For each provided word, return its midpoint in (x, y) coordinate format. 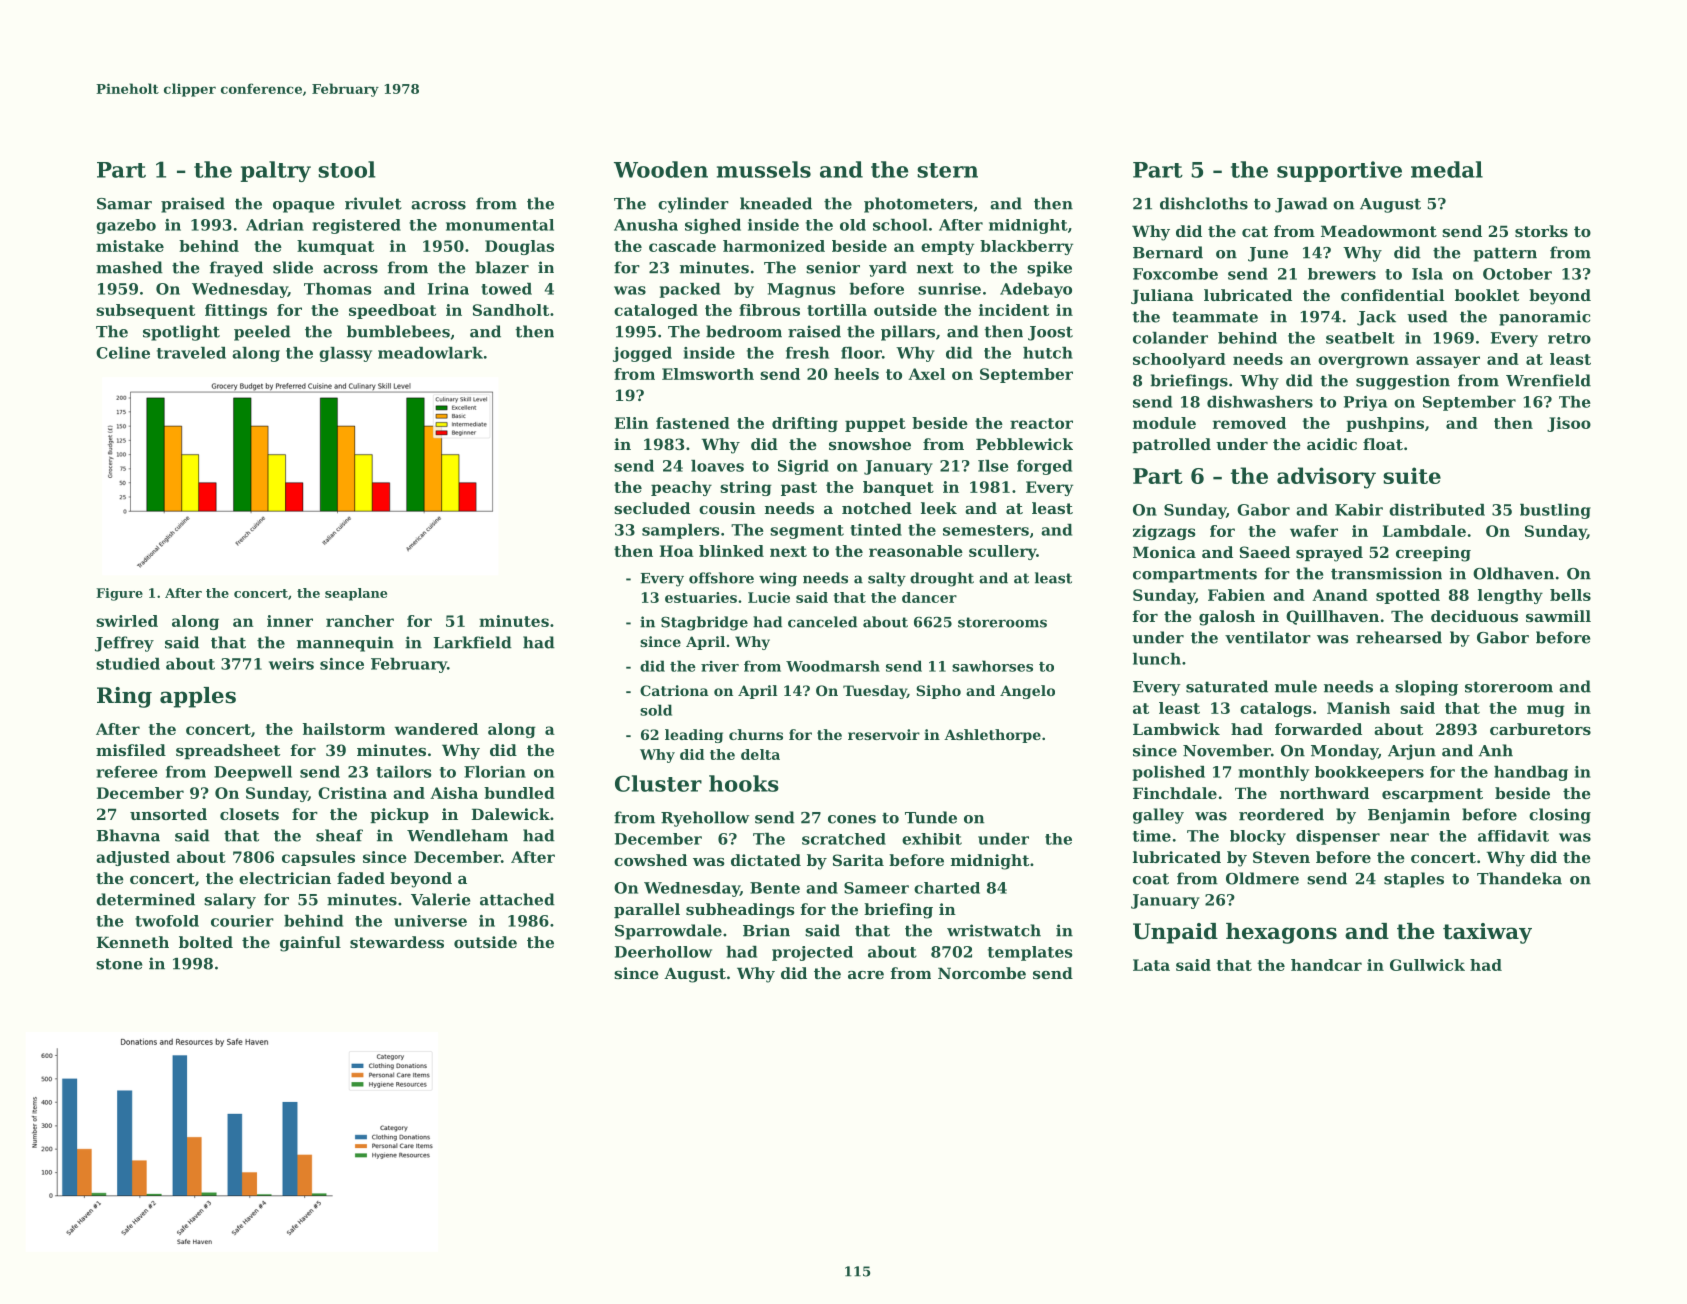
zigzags (1164, 532)
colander (1170, 338)
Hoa (677, 551)
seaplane (356, 594)
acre (866, 975)
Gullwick (1427, 965)
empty (947, 248)
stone (119, 964)
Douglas (519, 247)
